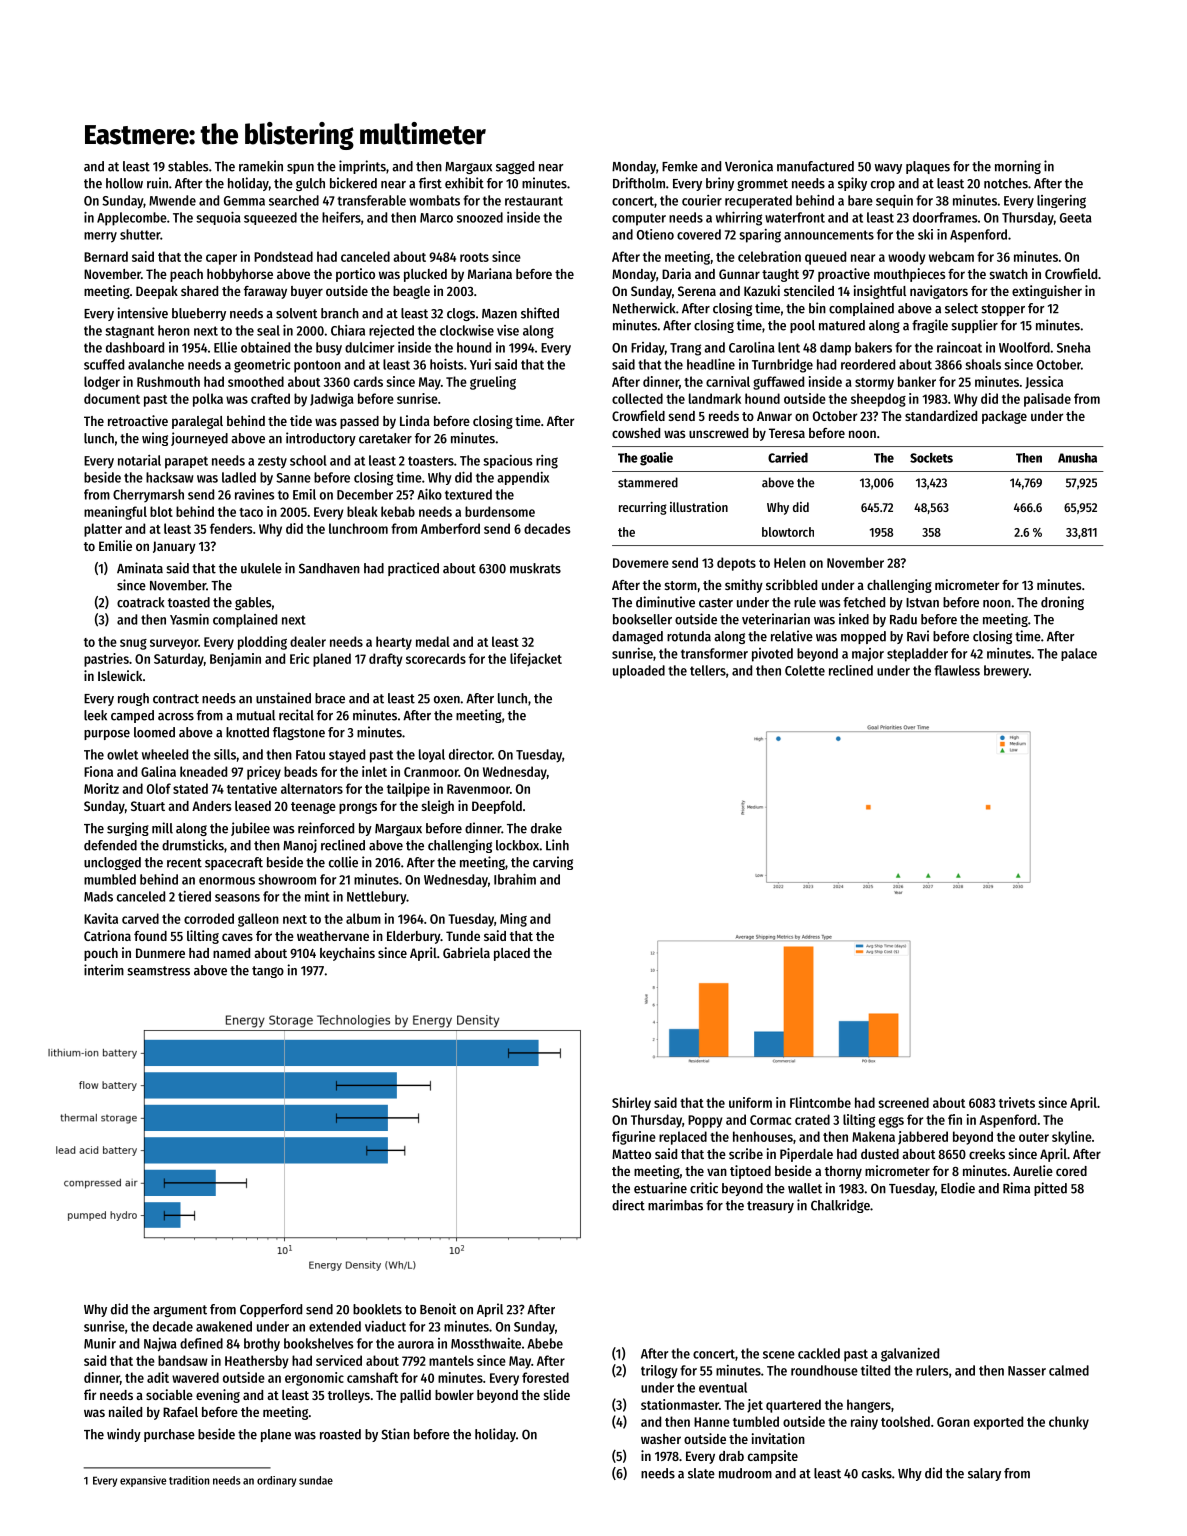 Image resolution: width=1187 pixels, height=1536 pixels. Describe the element at coordinates (878, 400) in the page. I see `sheepdog` at that location.
